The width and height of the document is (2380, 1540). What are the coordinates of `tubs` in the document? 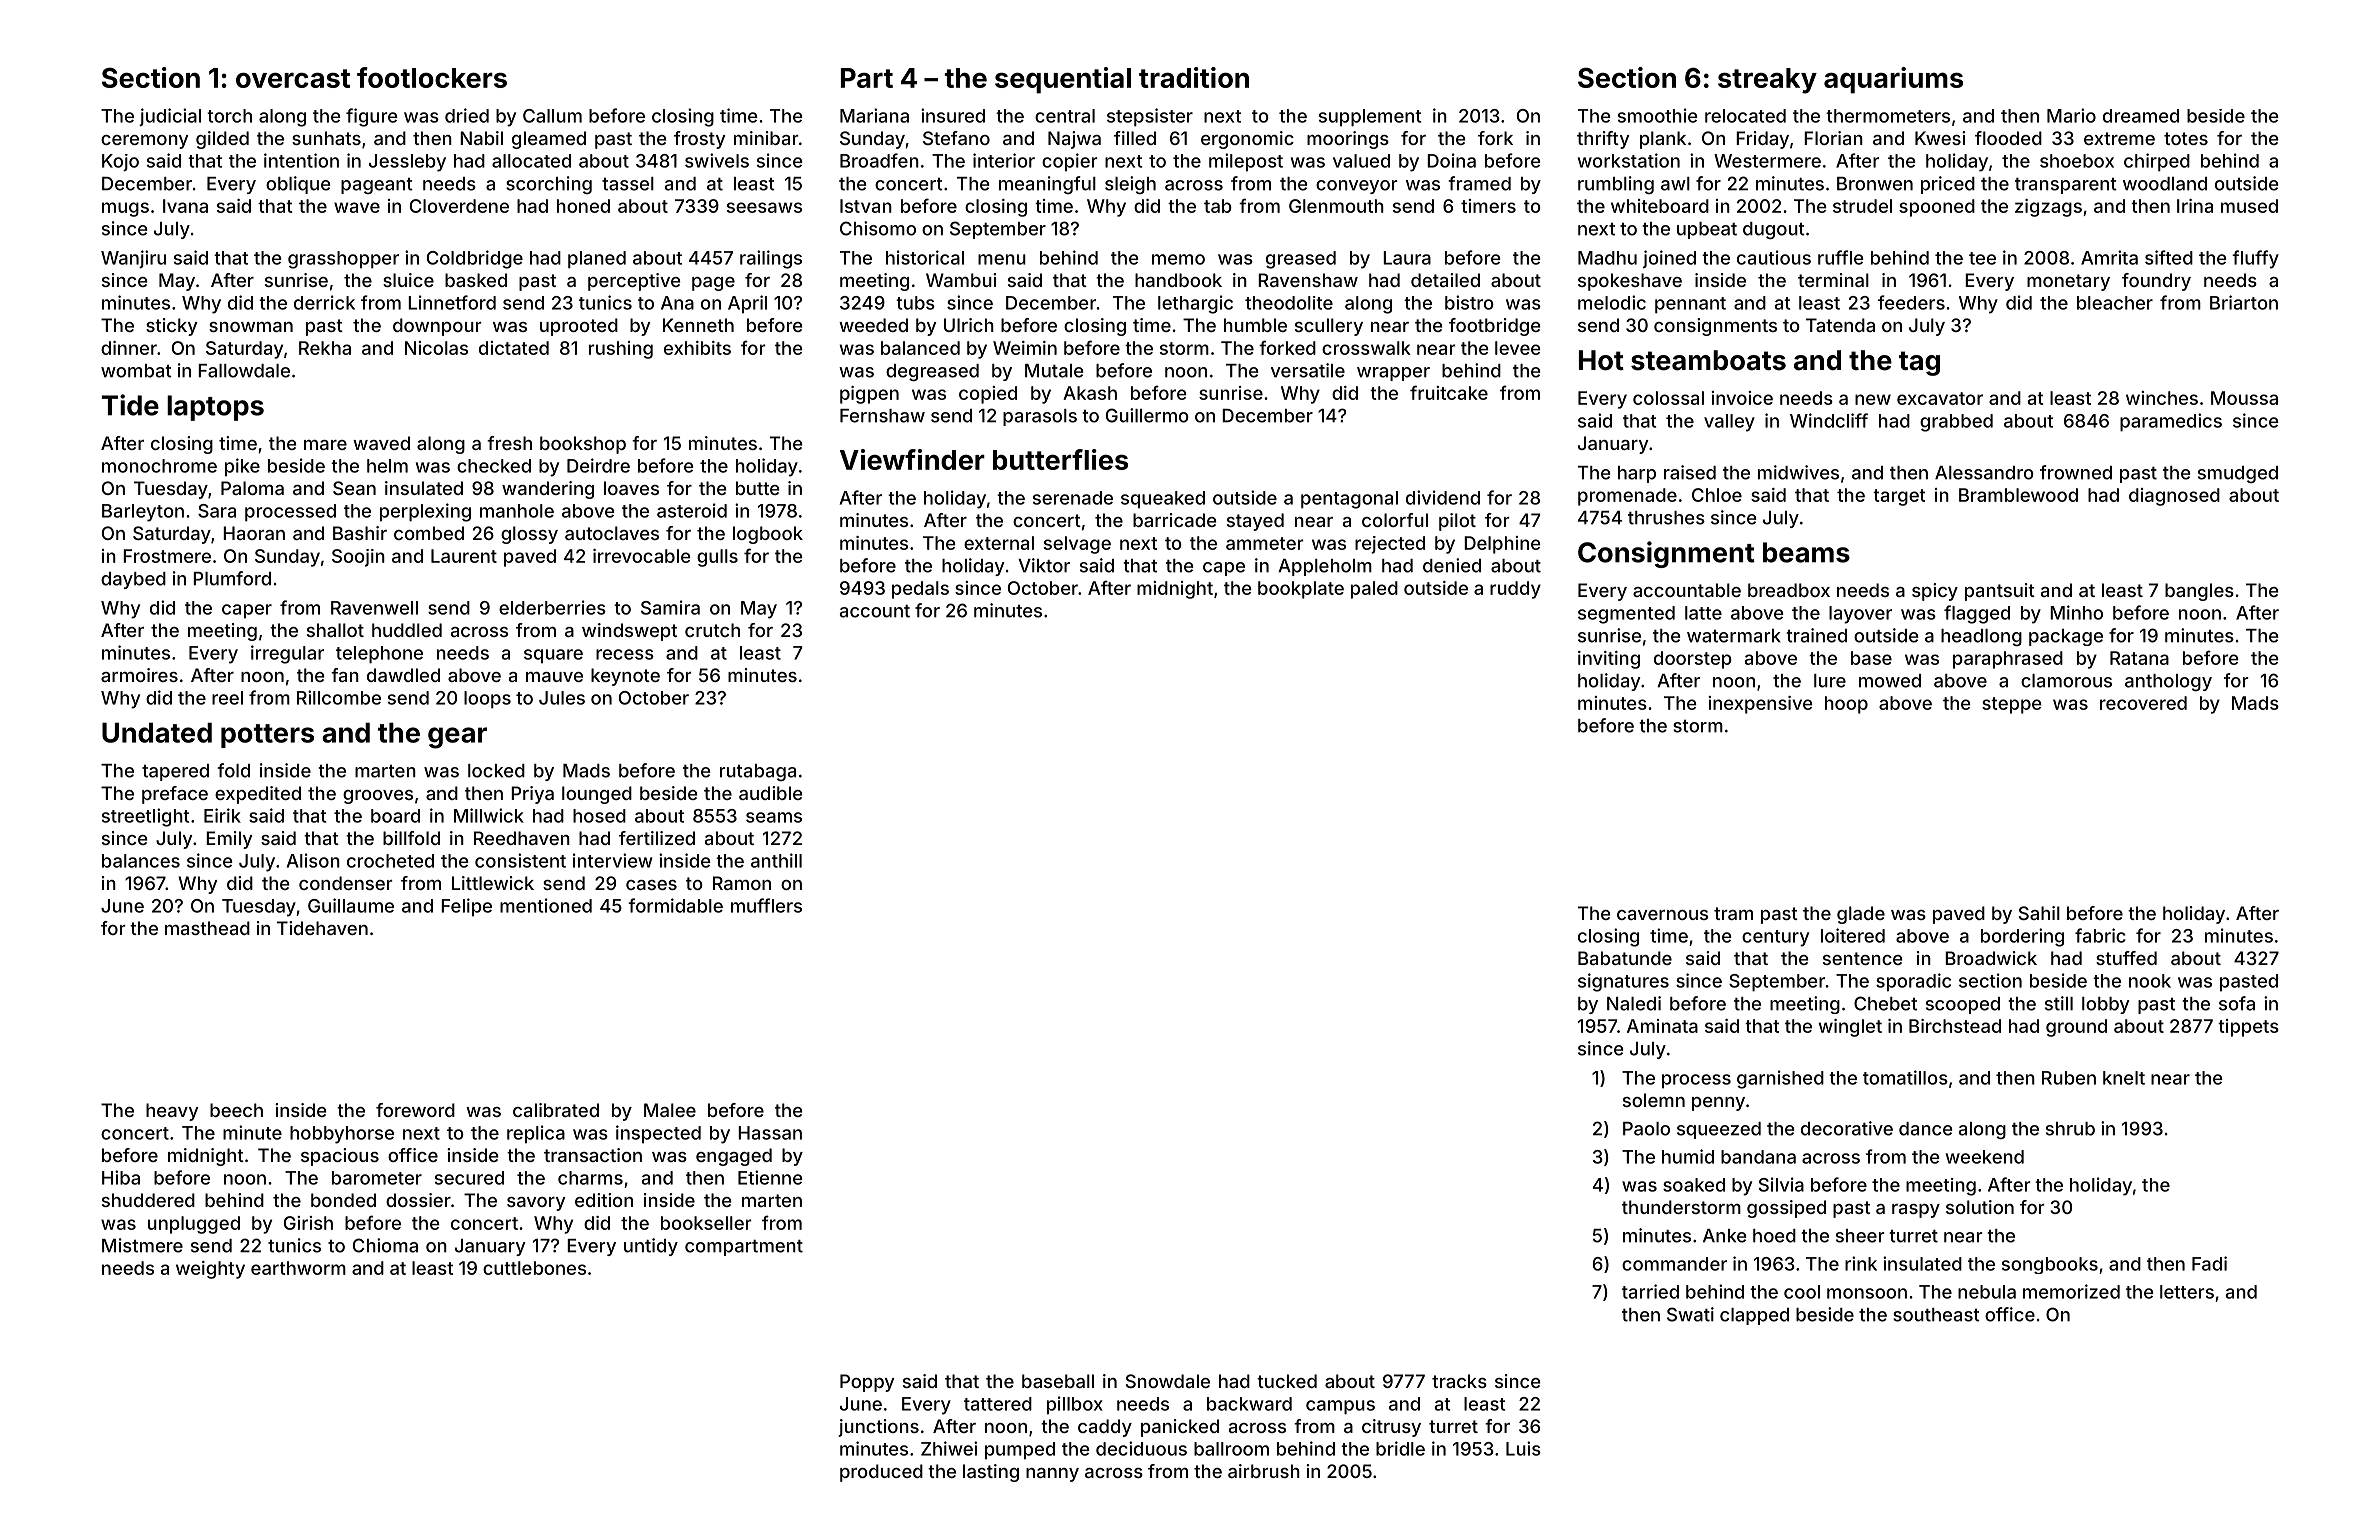 It's located at (915, 303).
